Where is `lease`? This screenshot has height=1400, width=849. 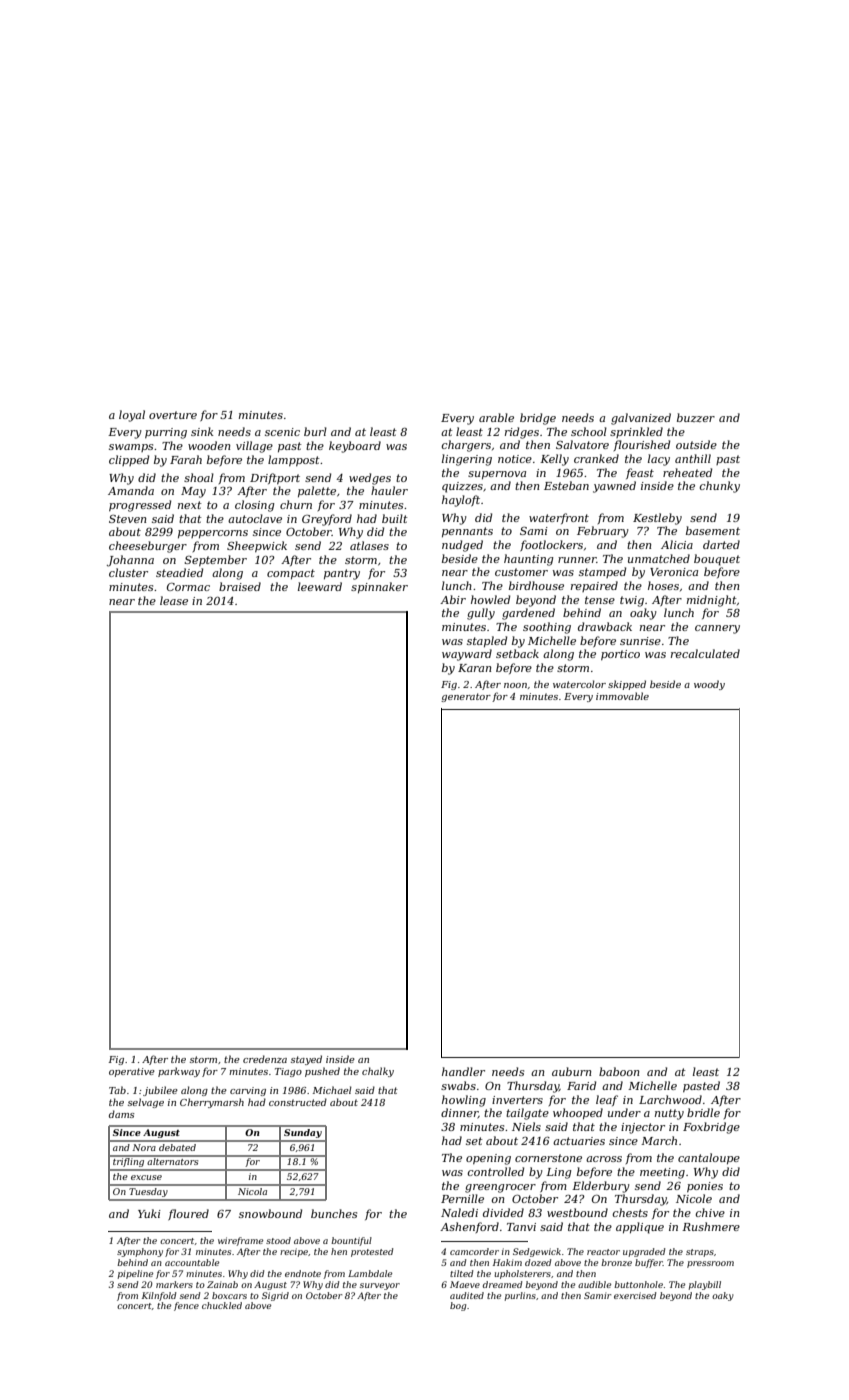 lease is located at coordinates (174, 600).
